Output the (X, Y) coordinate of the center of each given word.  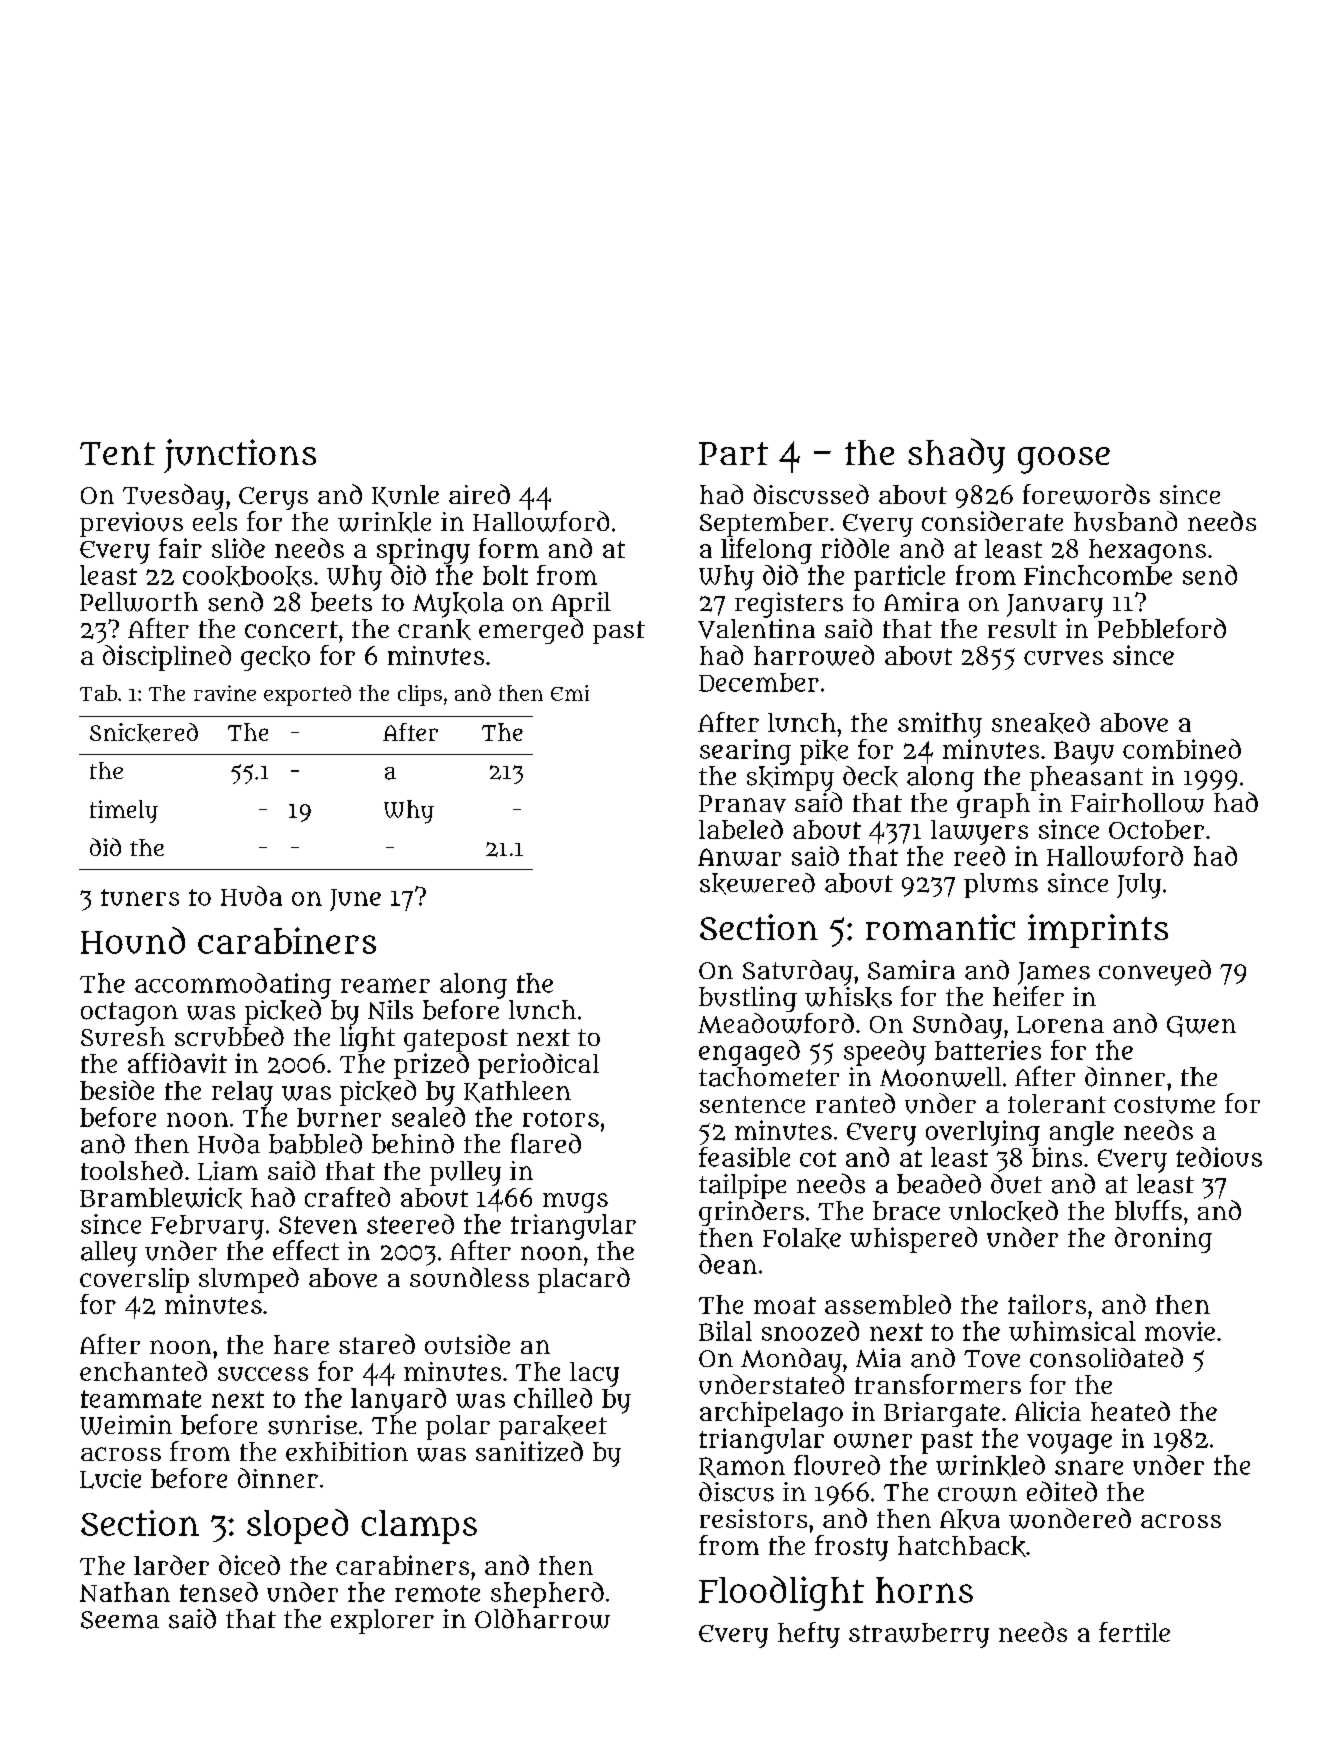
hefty (809, 1635)
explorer (382, 1621)
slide (238, 548)
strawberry (919, 1635)
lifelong (766, 551)
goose (1064, 460)
